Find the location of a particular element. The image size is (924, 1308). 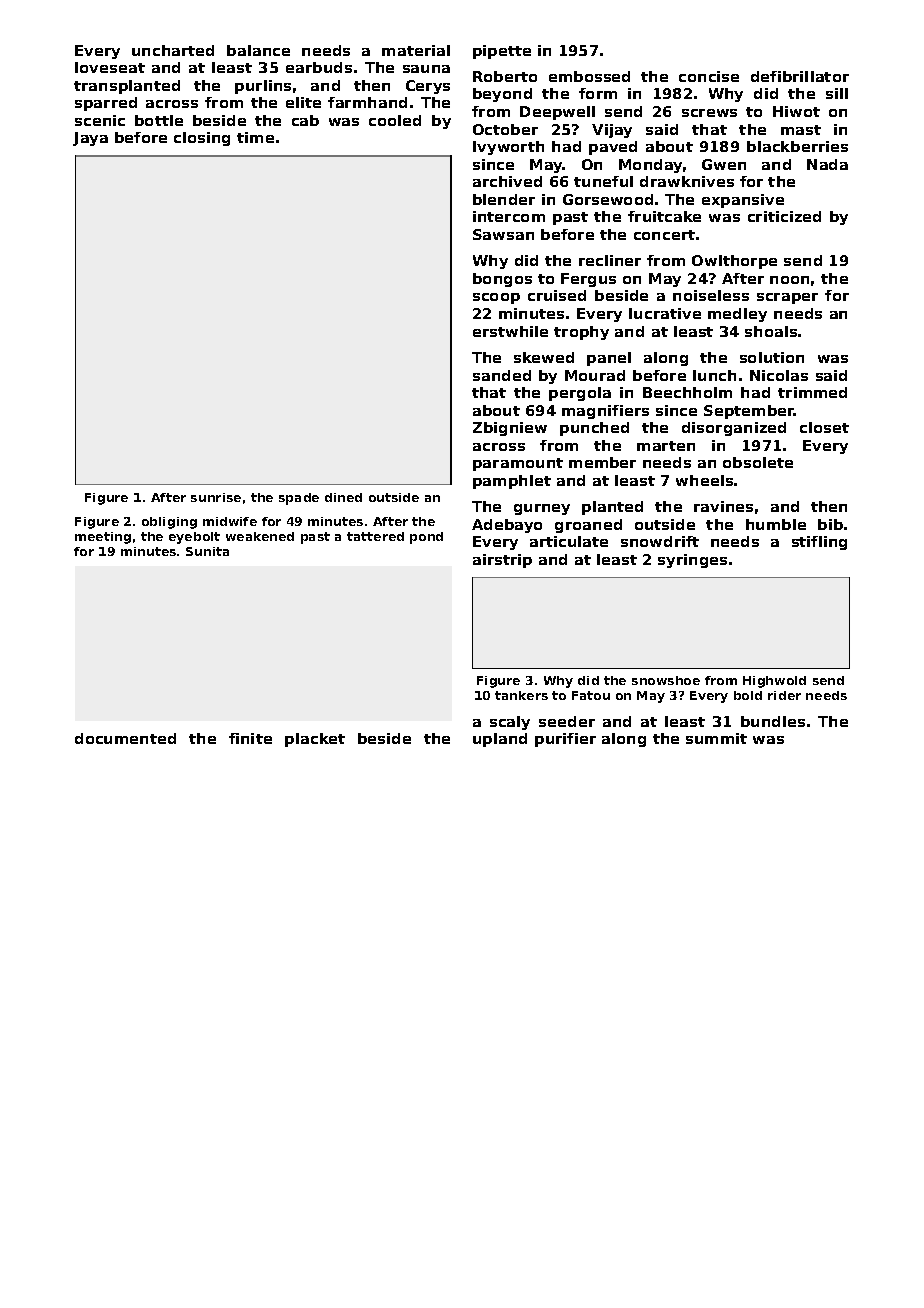

fruitcake is located at coordinates (664, 216).
